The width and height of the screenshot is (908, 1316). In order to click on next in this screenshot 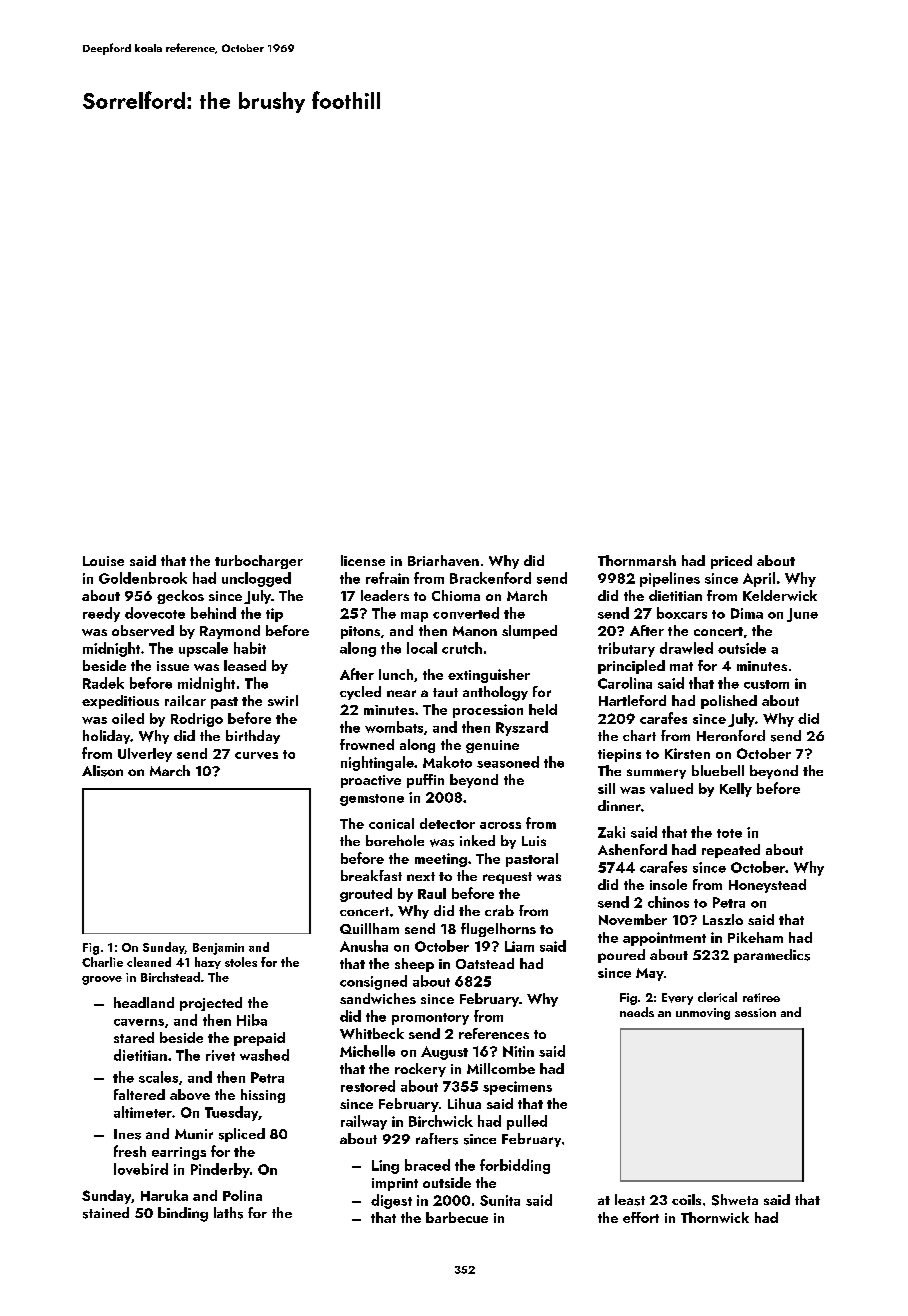, I will do `click(421, 876)`.
